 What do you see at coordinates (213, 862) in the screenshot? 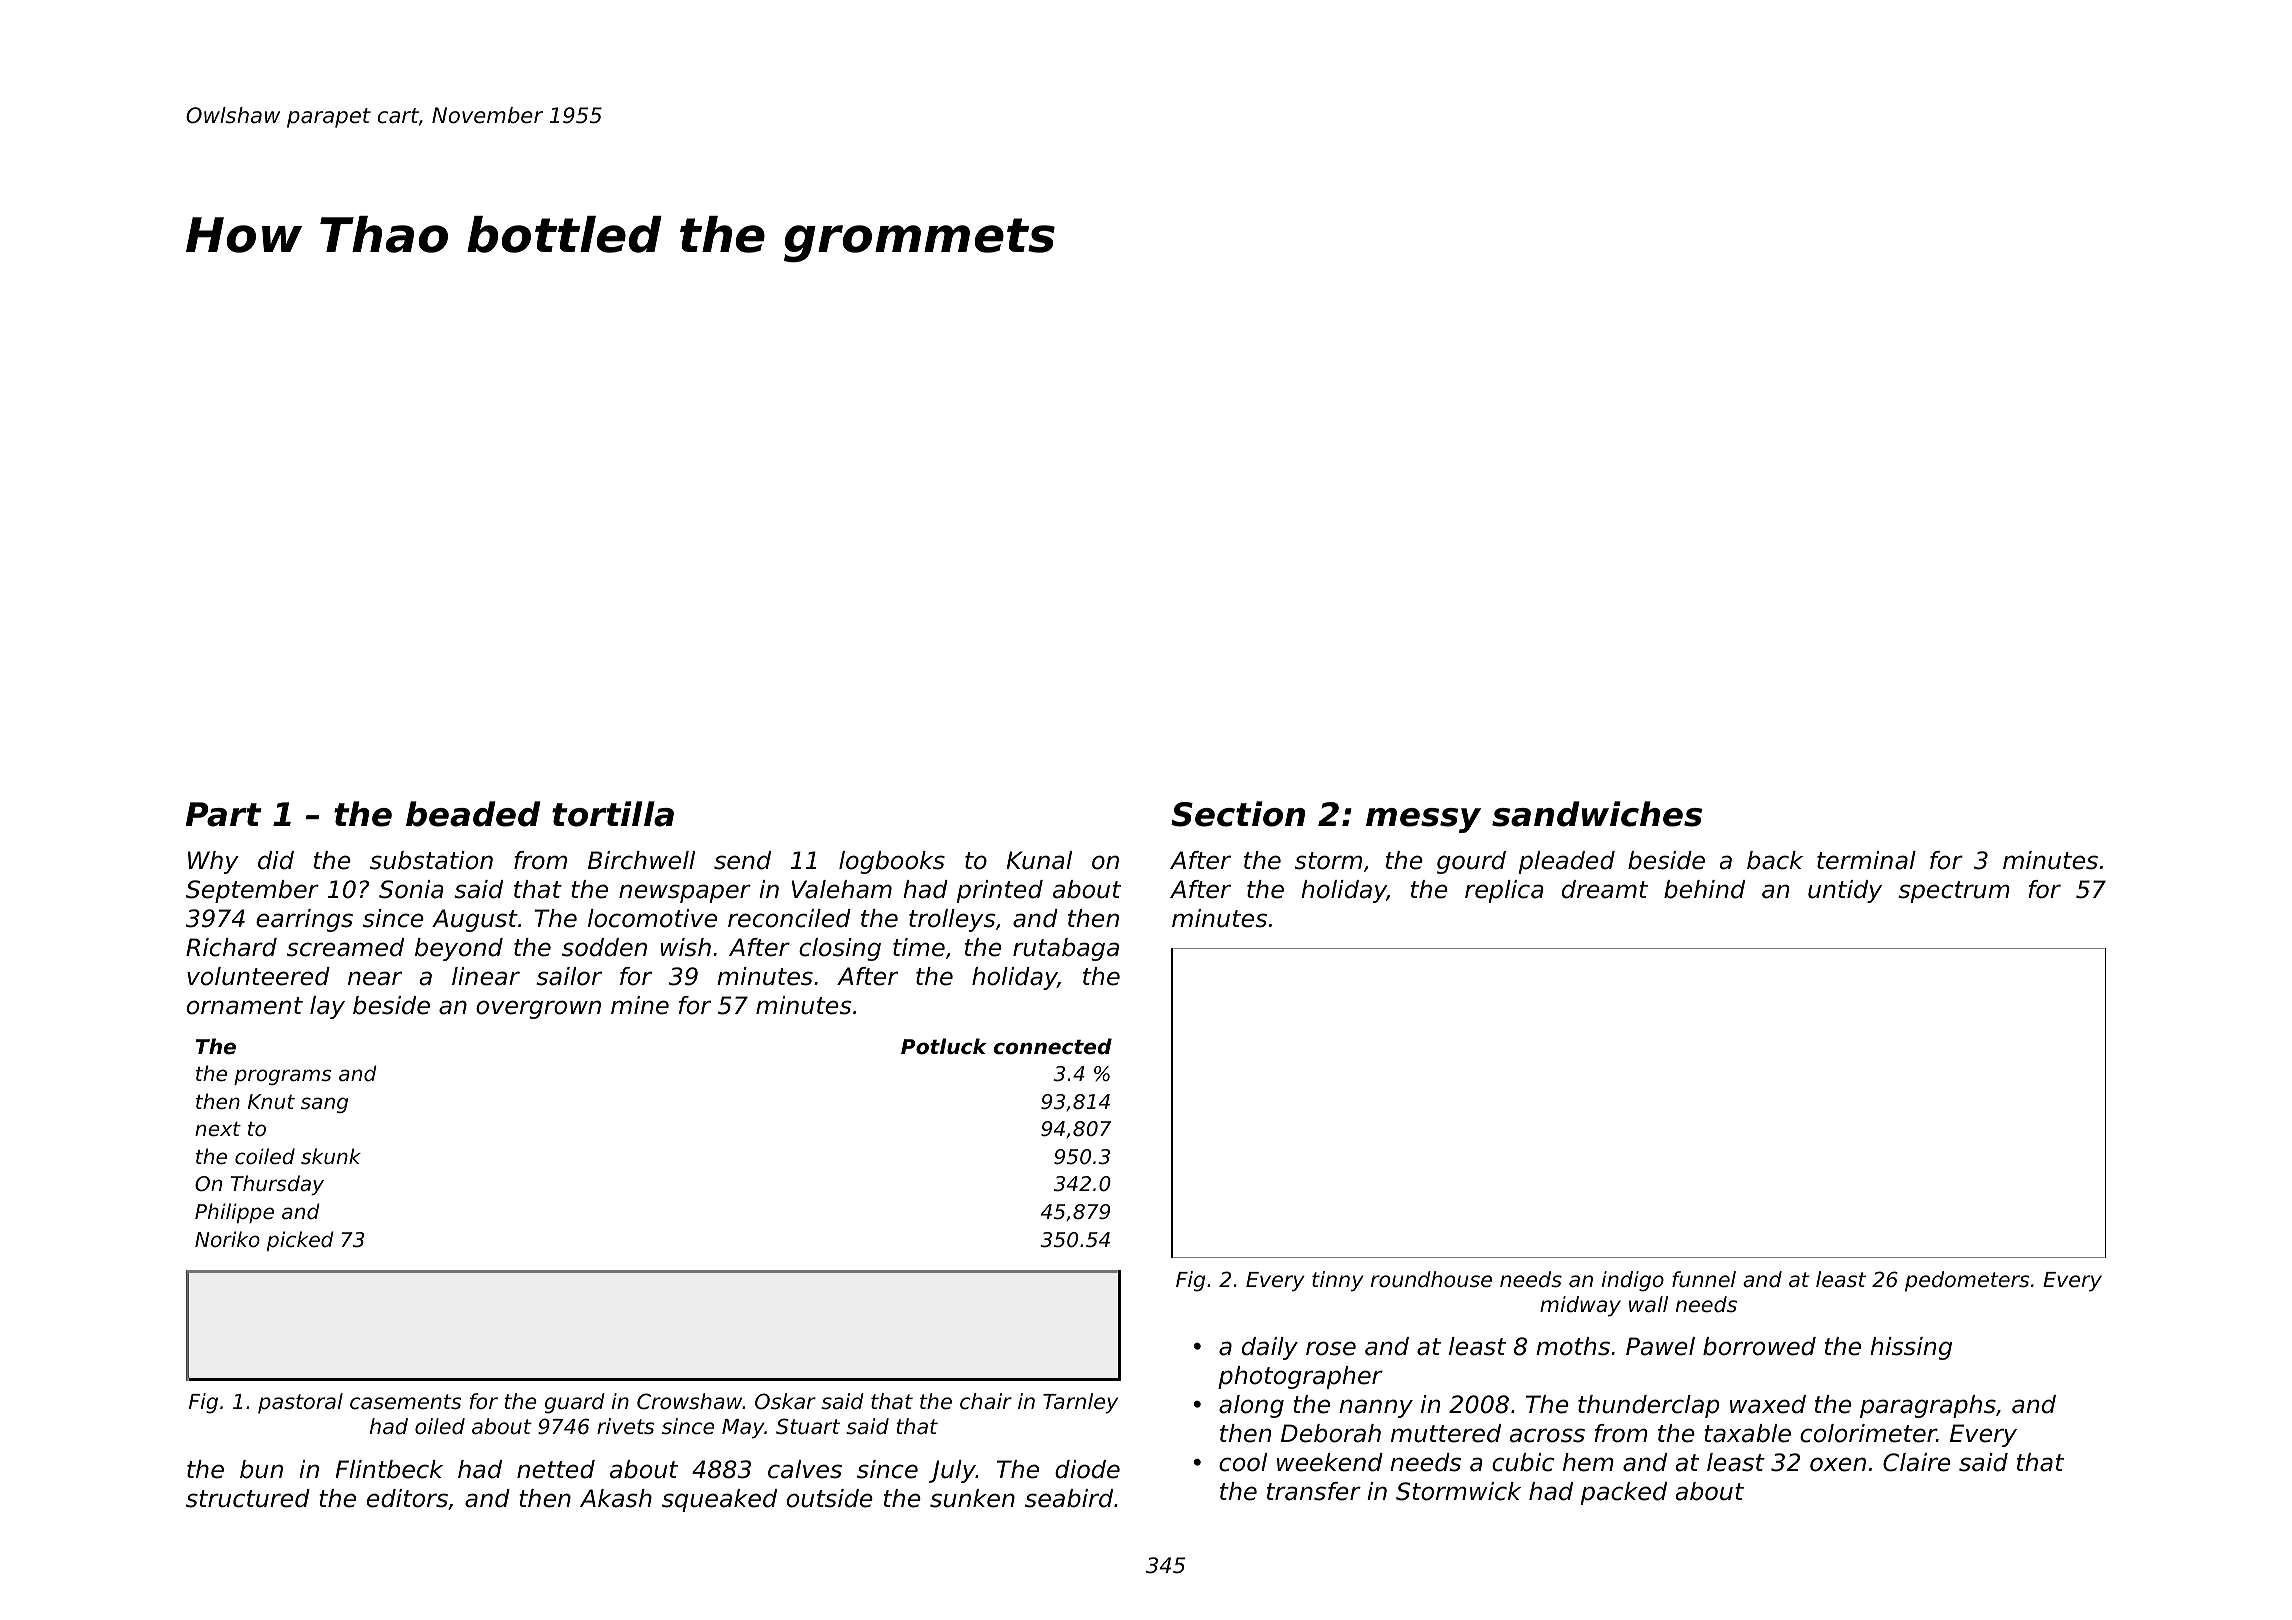
I see `Why` at bounding box center [213, 862].
